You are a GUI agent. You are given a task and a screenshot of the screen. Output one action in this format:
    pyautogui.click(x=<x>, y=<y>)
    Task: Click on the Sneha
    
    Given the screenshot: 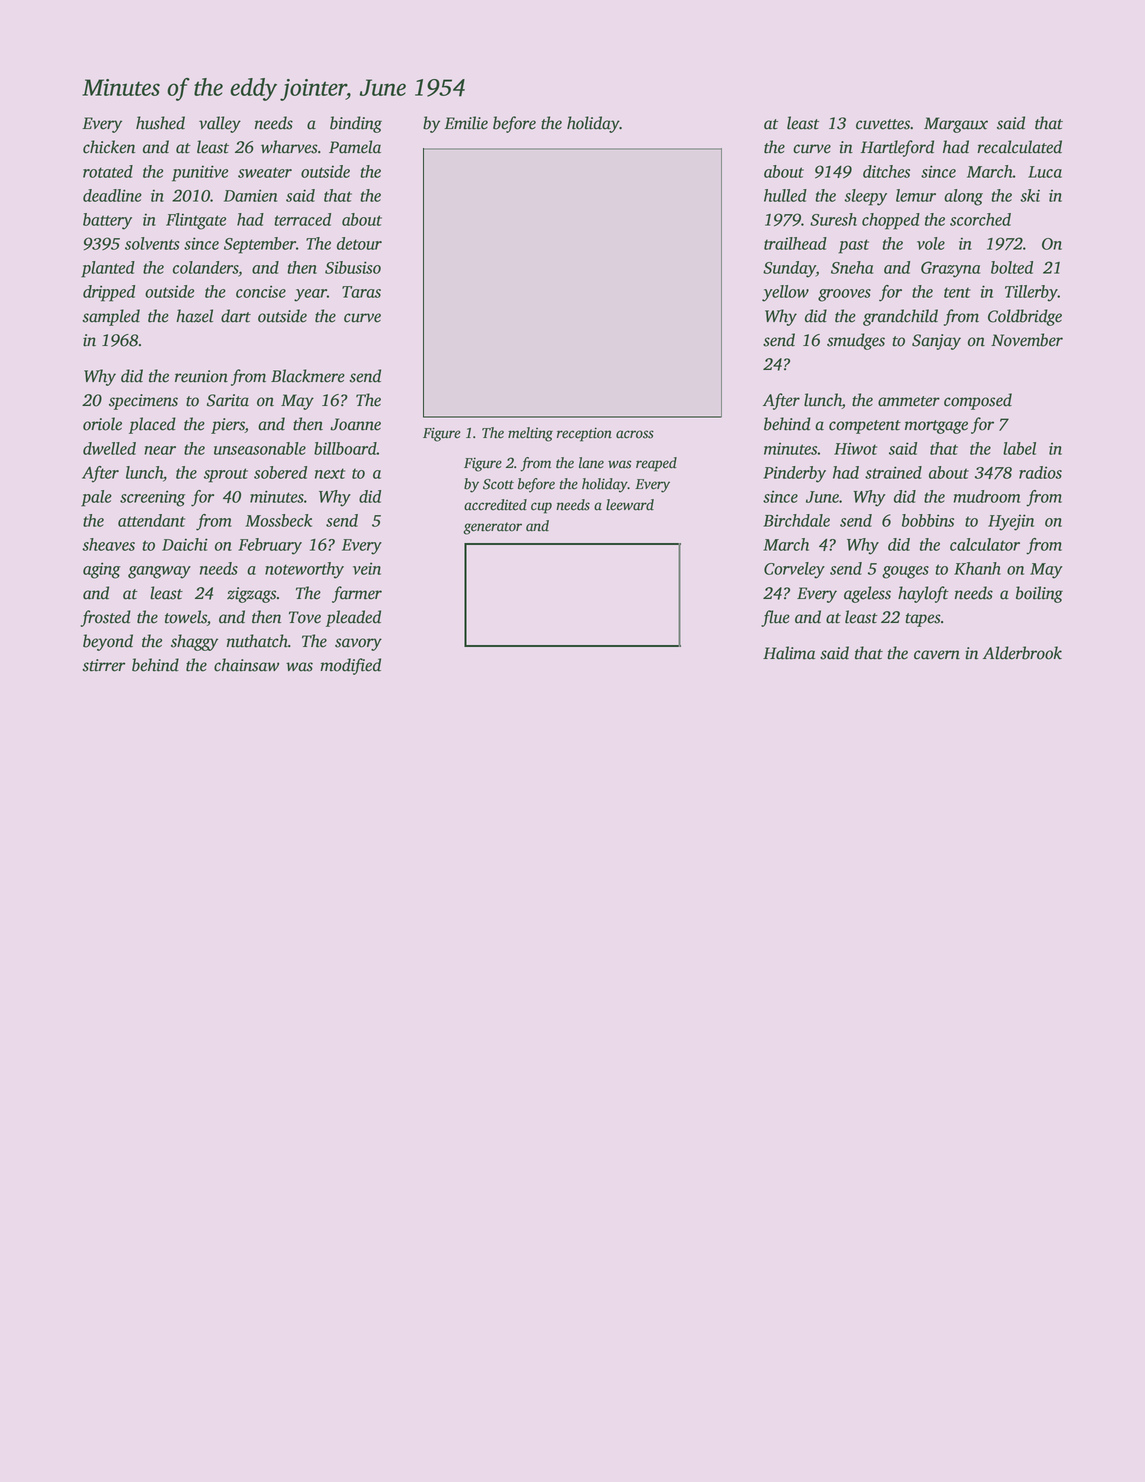 What is the action you would take?
    pyautogui.click(x=852, y=267)
